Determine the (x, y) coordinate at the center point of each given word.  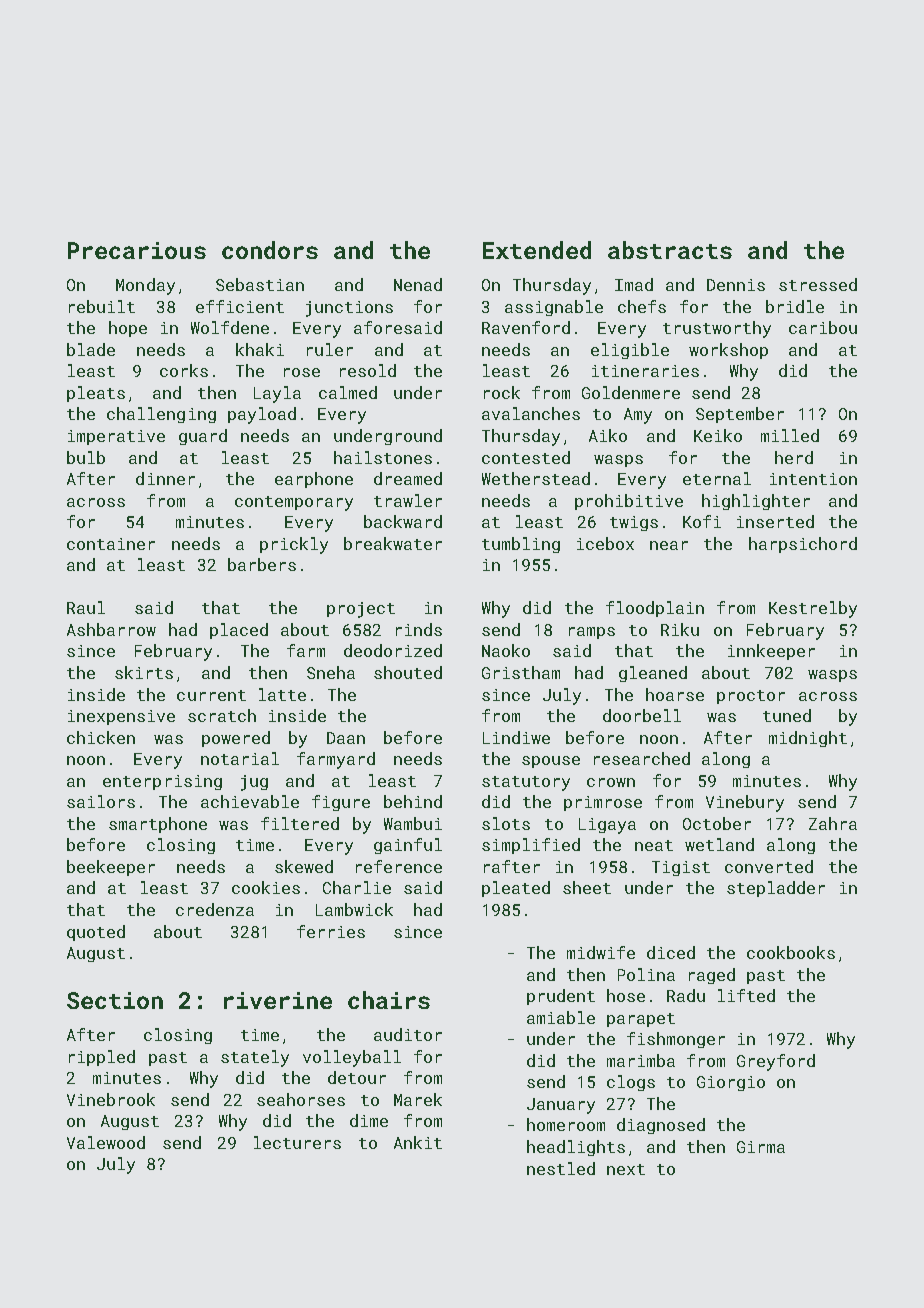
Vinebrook (111, 1099)
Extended (537, 250)
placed (239, 631)
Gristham (521, 672)
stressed (818, 284)
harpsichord (803, 545)
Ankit (418, 1142)
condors (270, 250)
